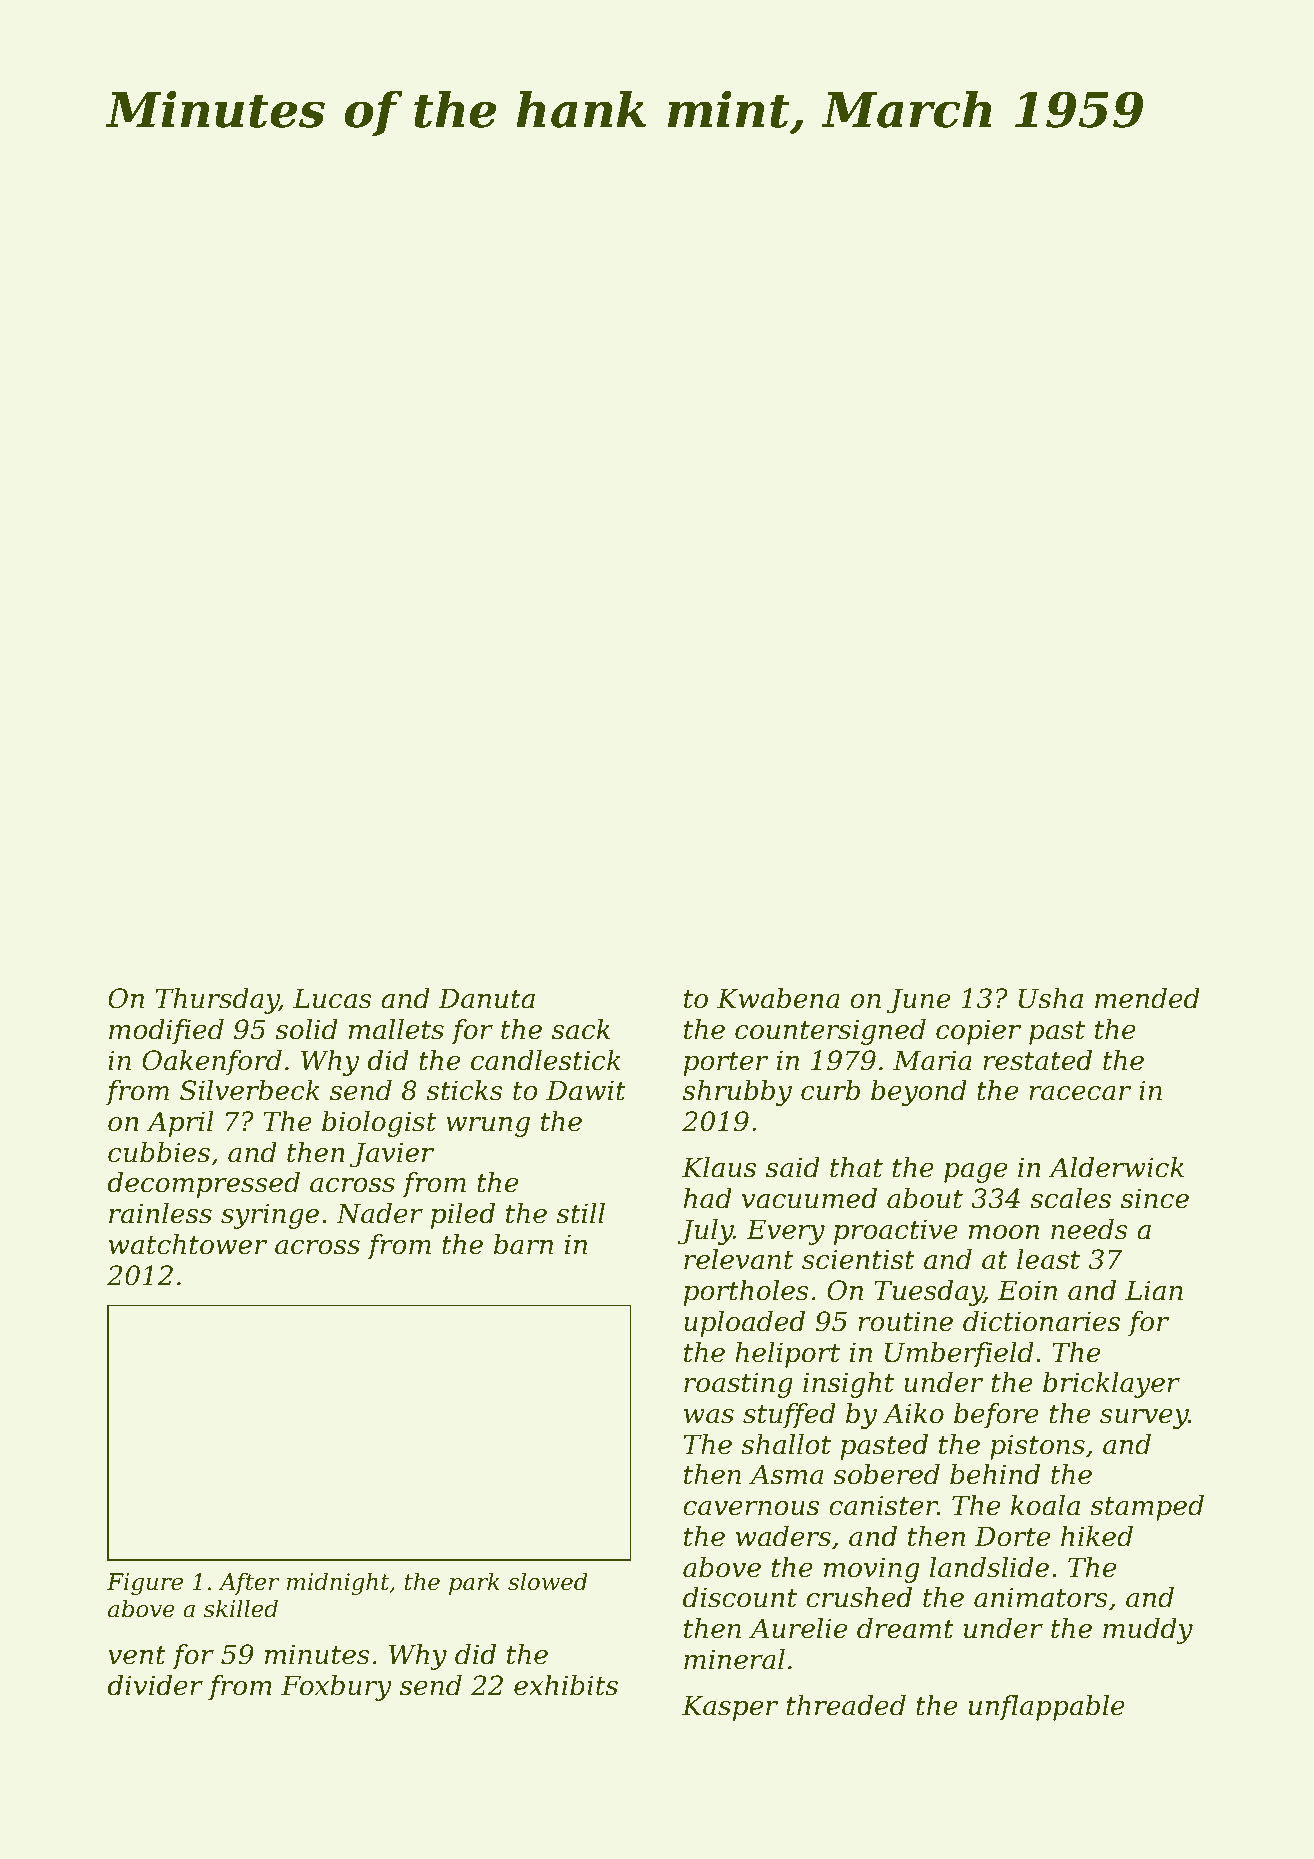  What do you see at coordinates (783, 1536) in the page?
I see `waders` at bounding box center [783, 1536].
